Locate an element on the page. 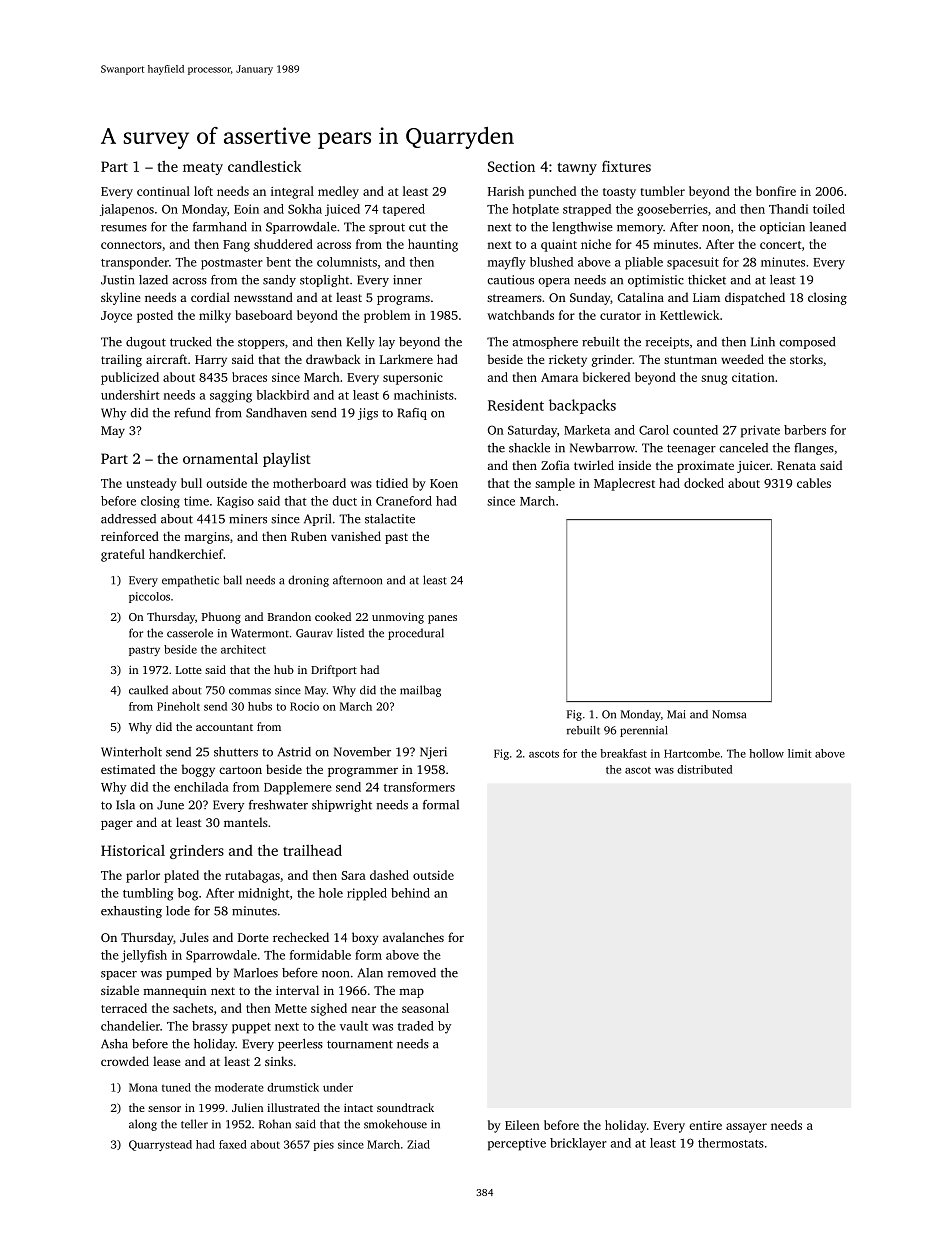  Renata is located at coordinates (796, 465).
